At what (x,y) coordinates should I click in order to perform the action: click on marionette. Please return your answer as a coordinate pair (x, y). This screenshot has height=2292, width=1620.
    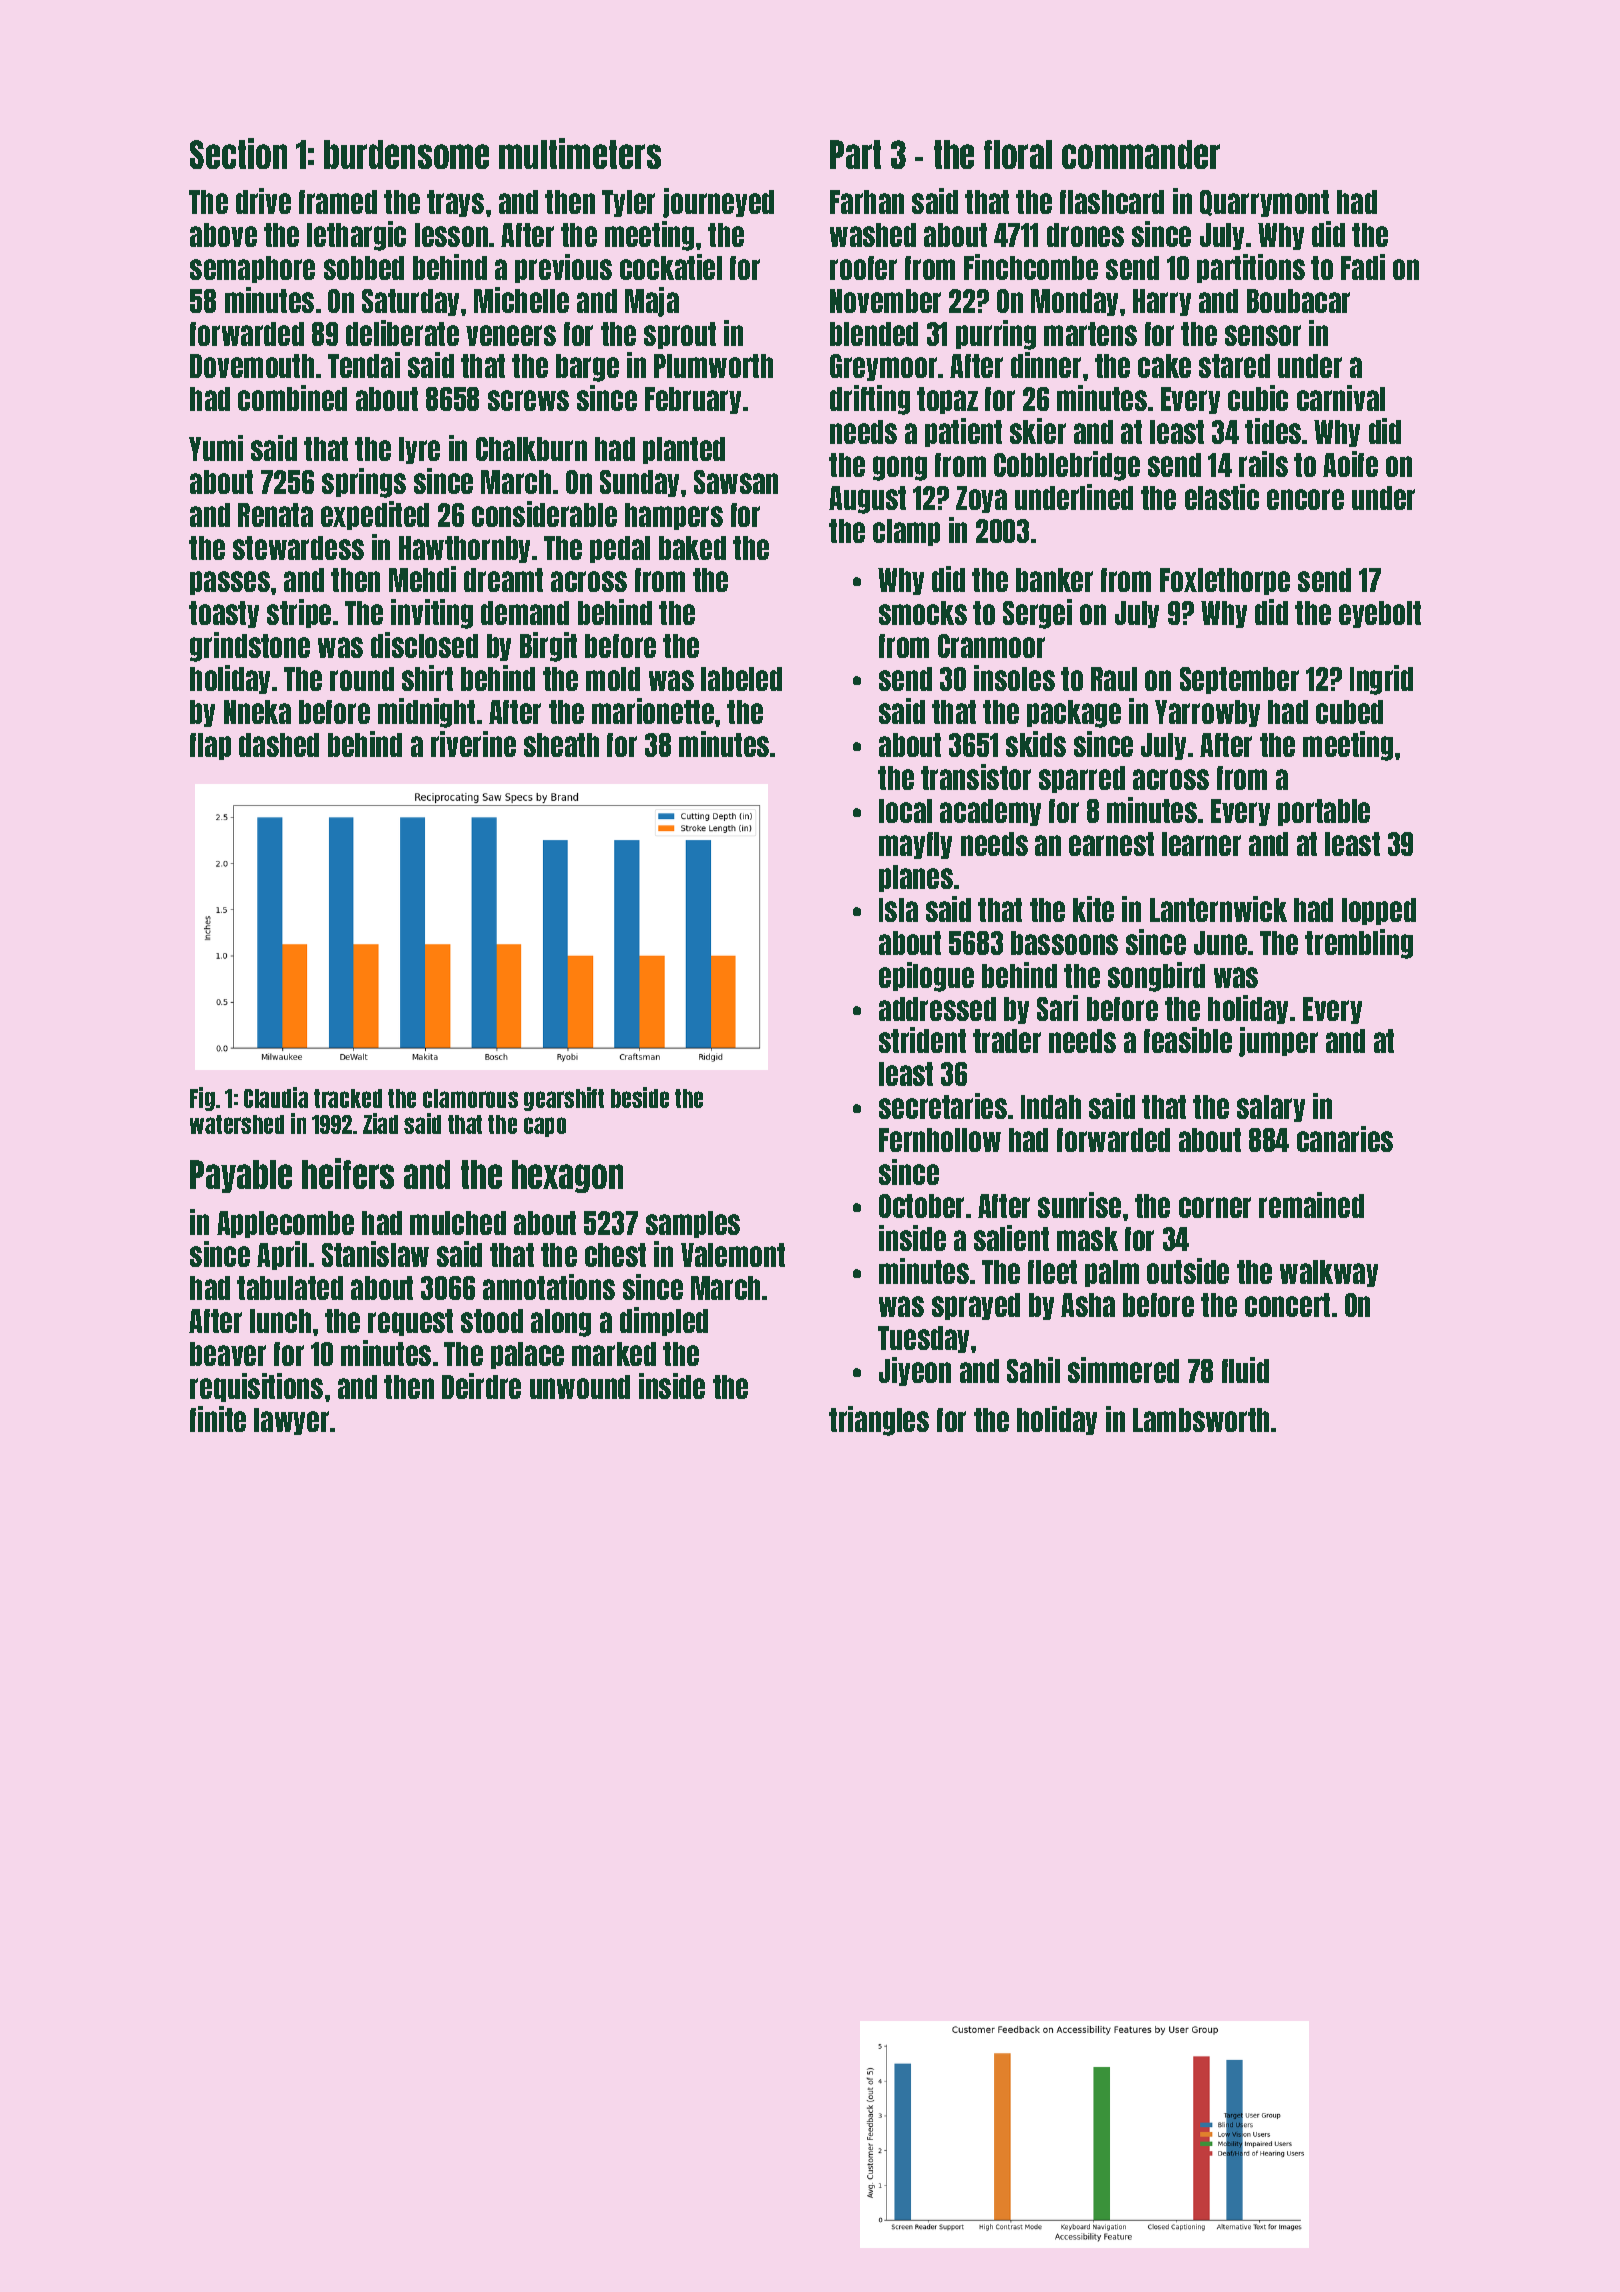
    Looking at the image, I should click on (653, 711).
